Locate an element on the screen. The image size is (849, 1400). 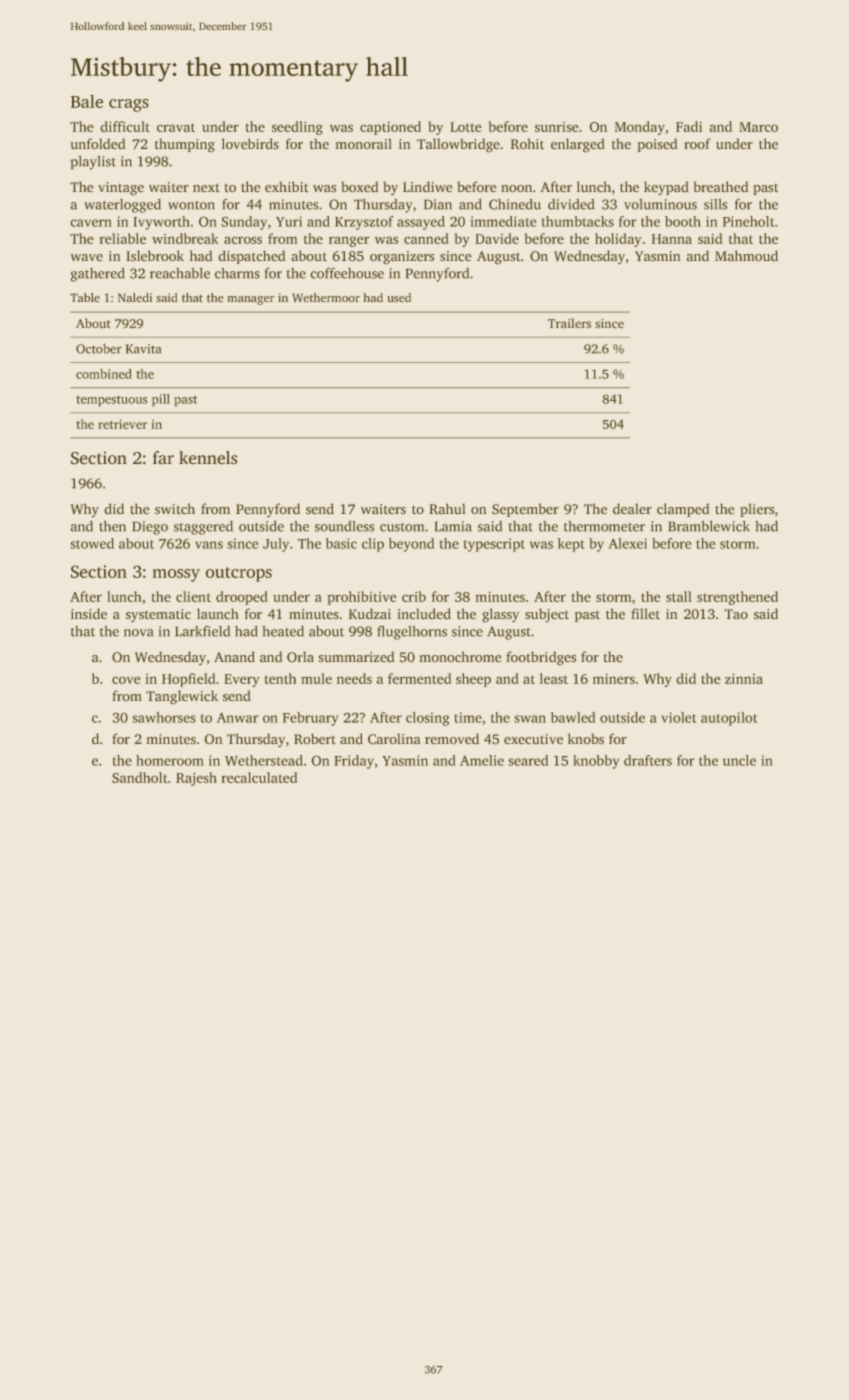
Fadi is located at coordinates (689, 126).
